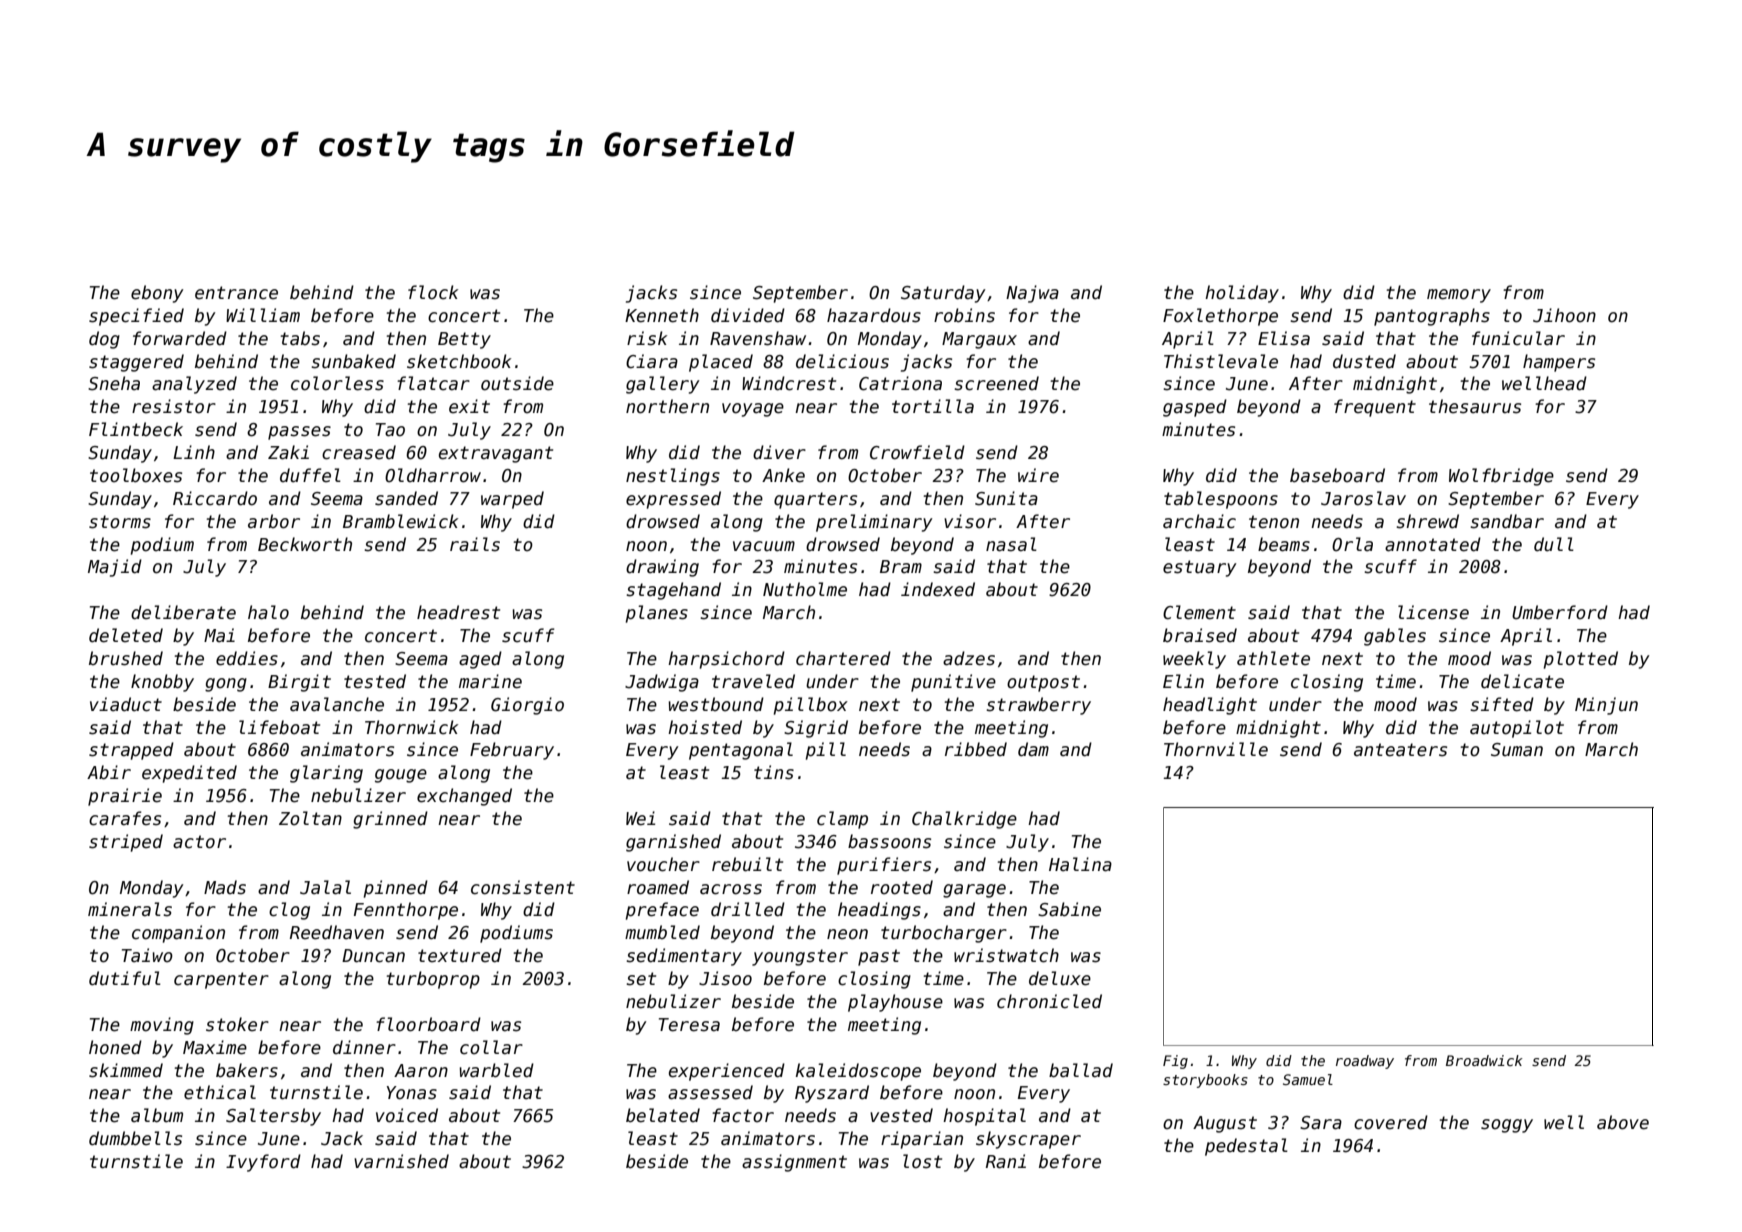 The height and width of the screenshot is (1232, 1742). I want to click on harpsichord, so click(726, 660).
